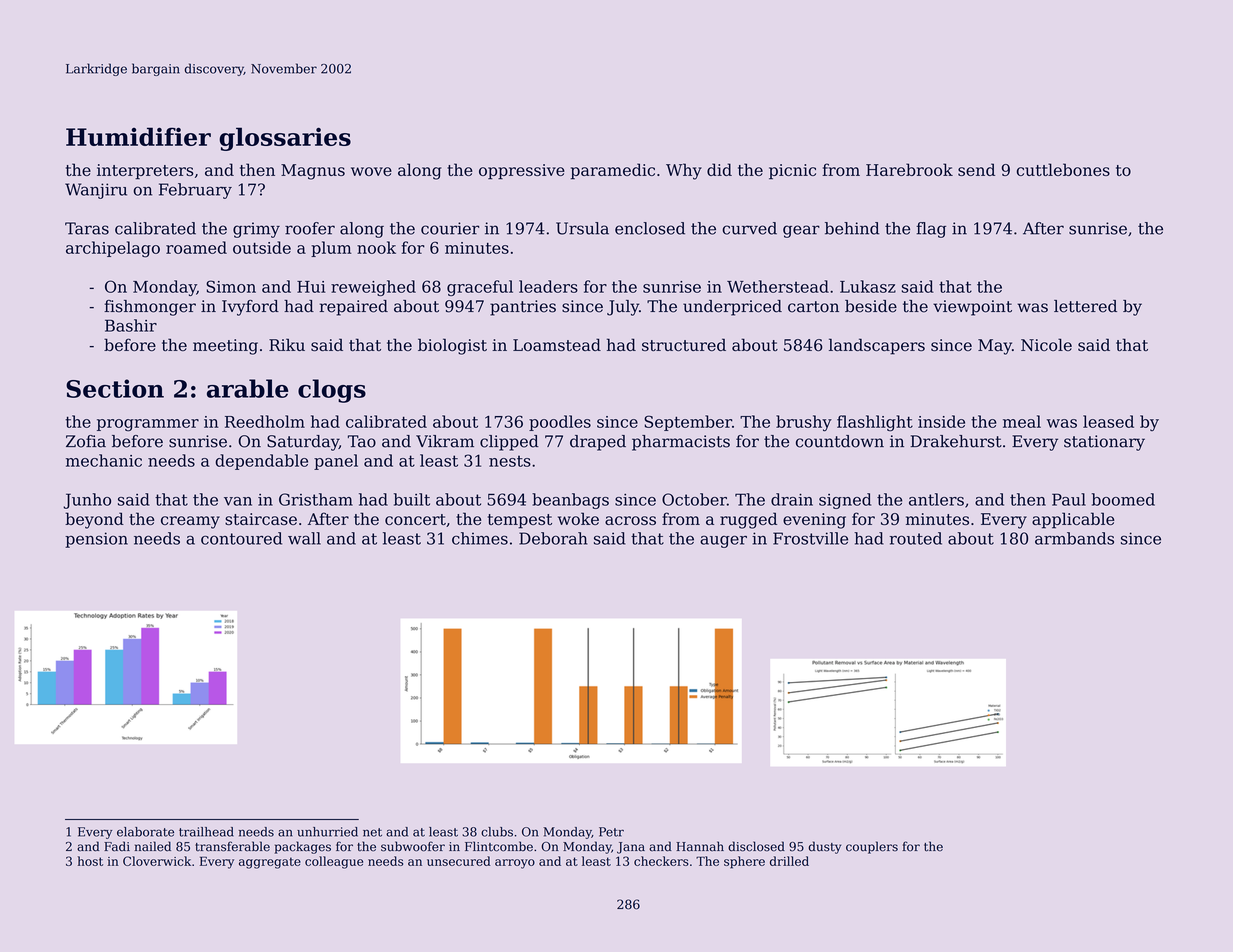  I want to click on wove, so click(371, 171).
